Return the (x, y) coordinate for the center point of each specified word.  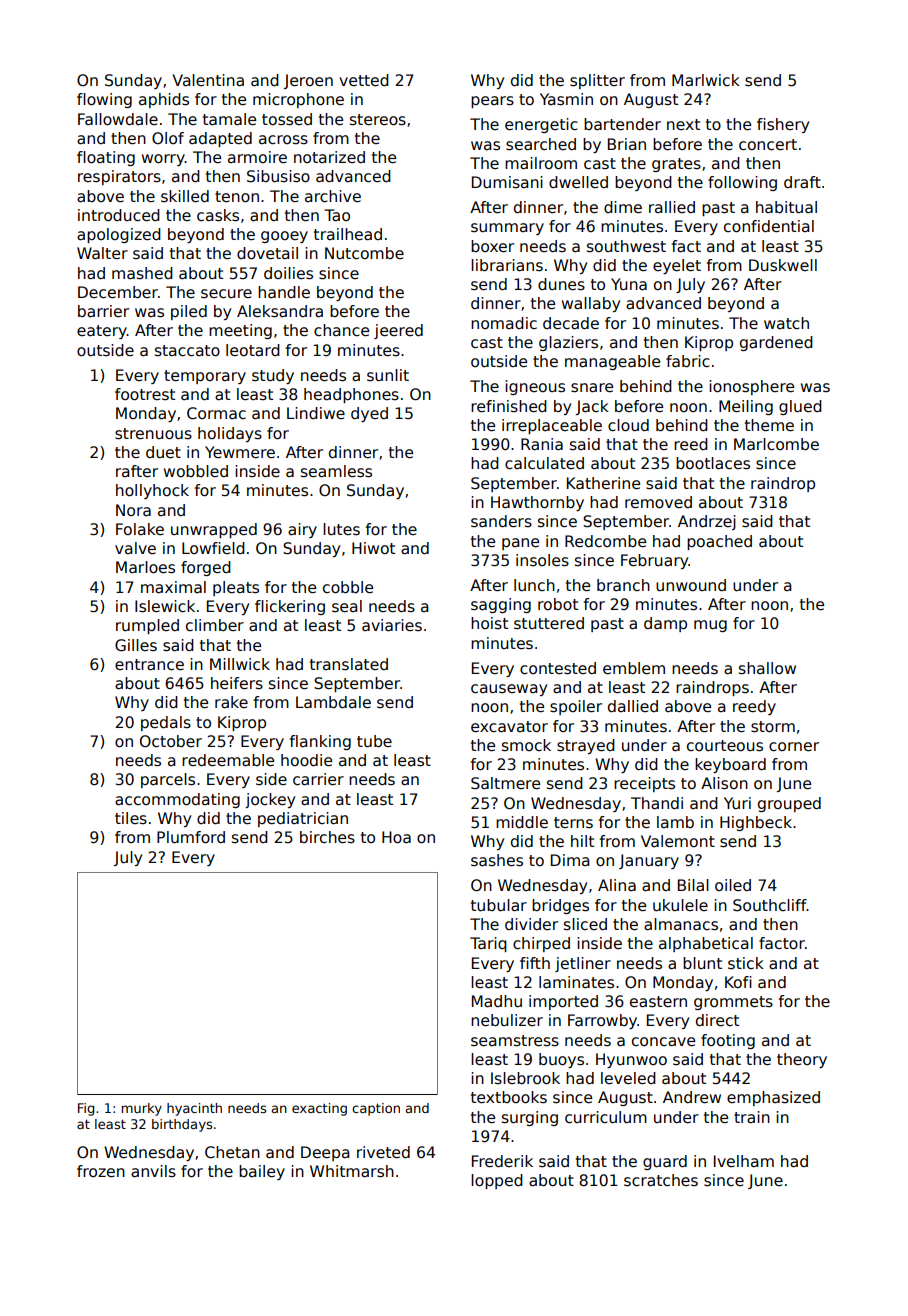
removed (658, 502)
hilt (582, 841)
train (752, 1117)
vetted (364, 80)
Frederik (502, 1161)
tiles (131, 818)
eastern (658, 1002)
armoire (257, 157)
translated (349, 664)
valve (135, 548)
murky (142, 1109)
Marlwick (706, 80)
